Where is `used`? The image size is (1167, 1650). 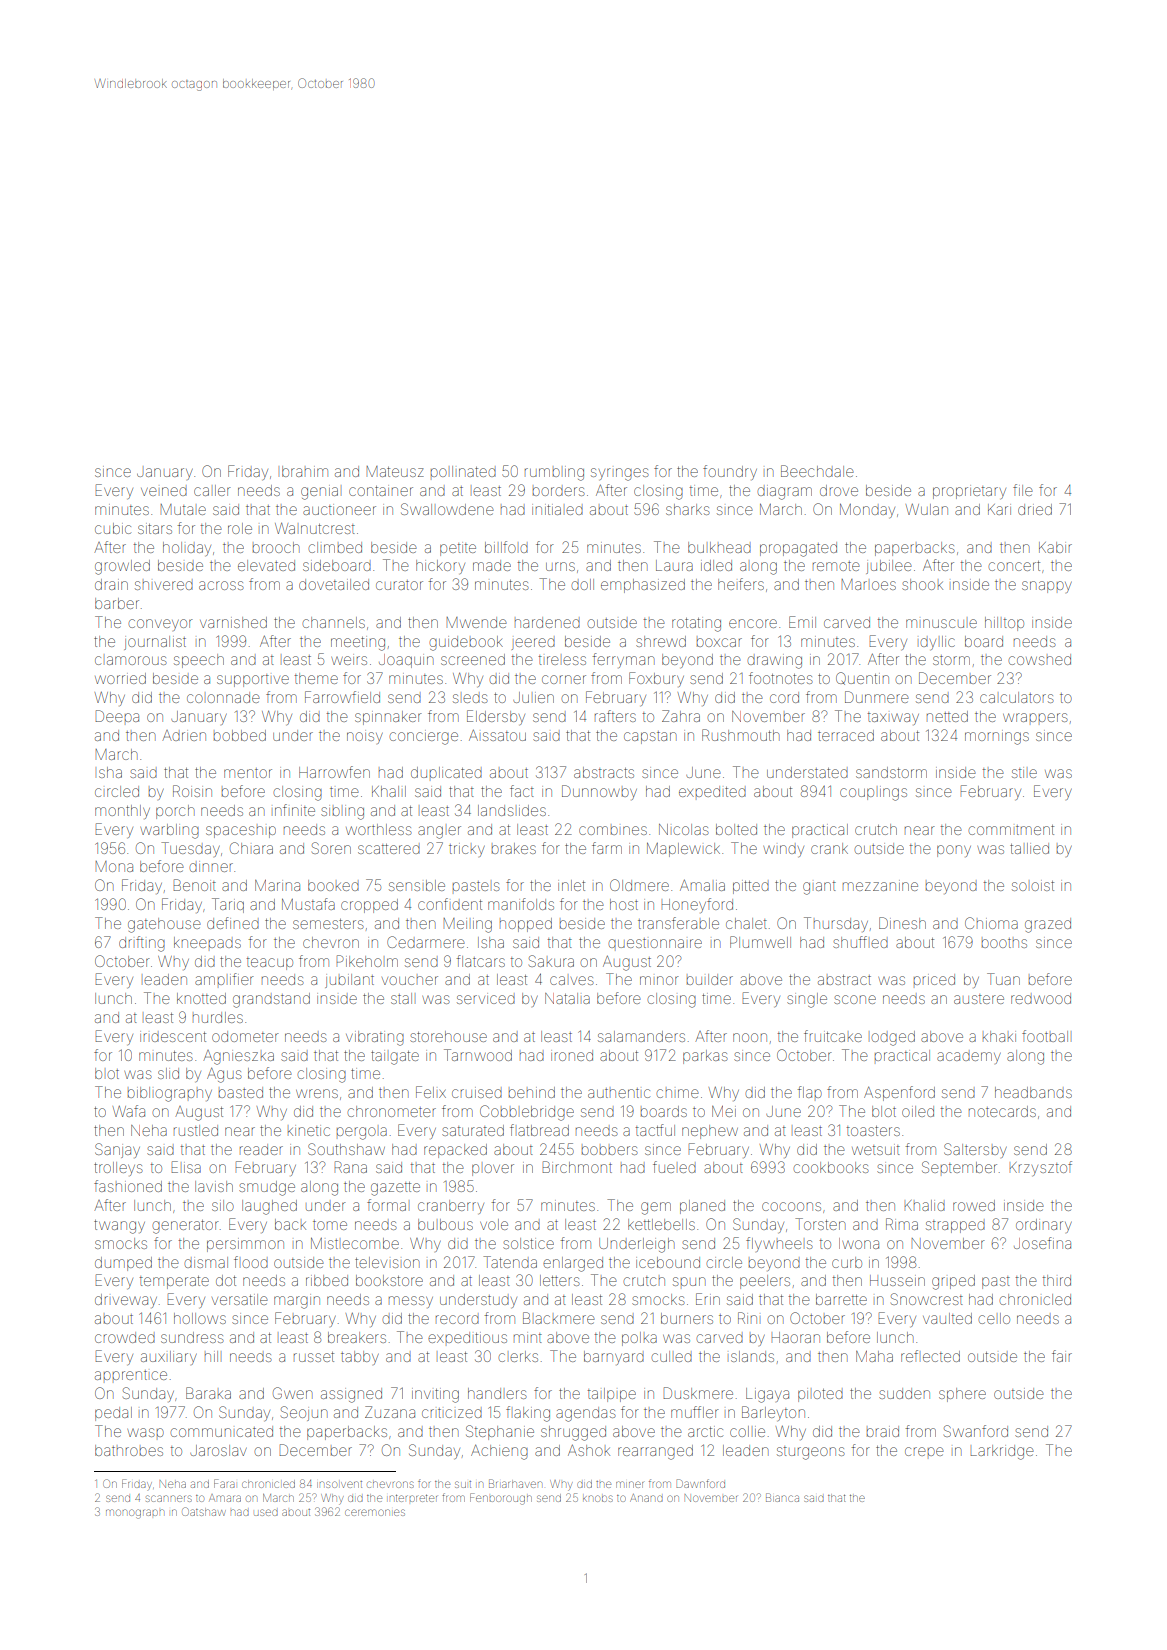 used is located at coordinates (266, 1512).
